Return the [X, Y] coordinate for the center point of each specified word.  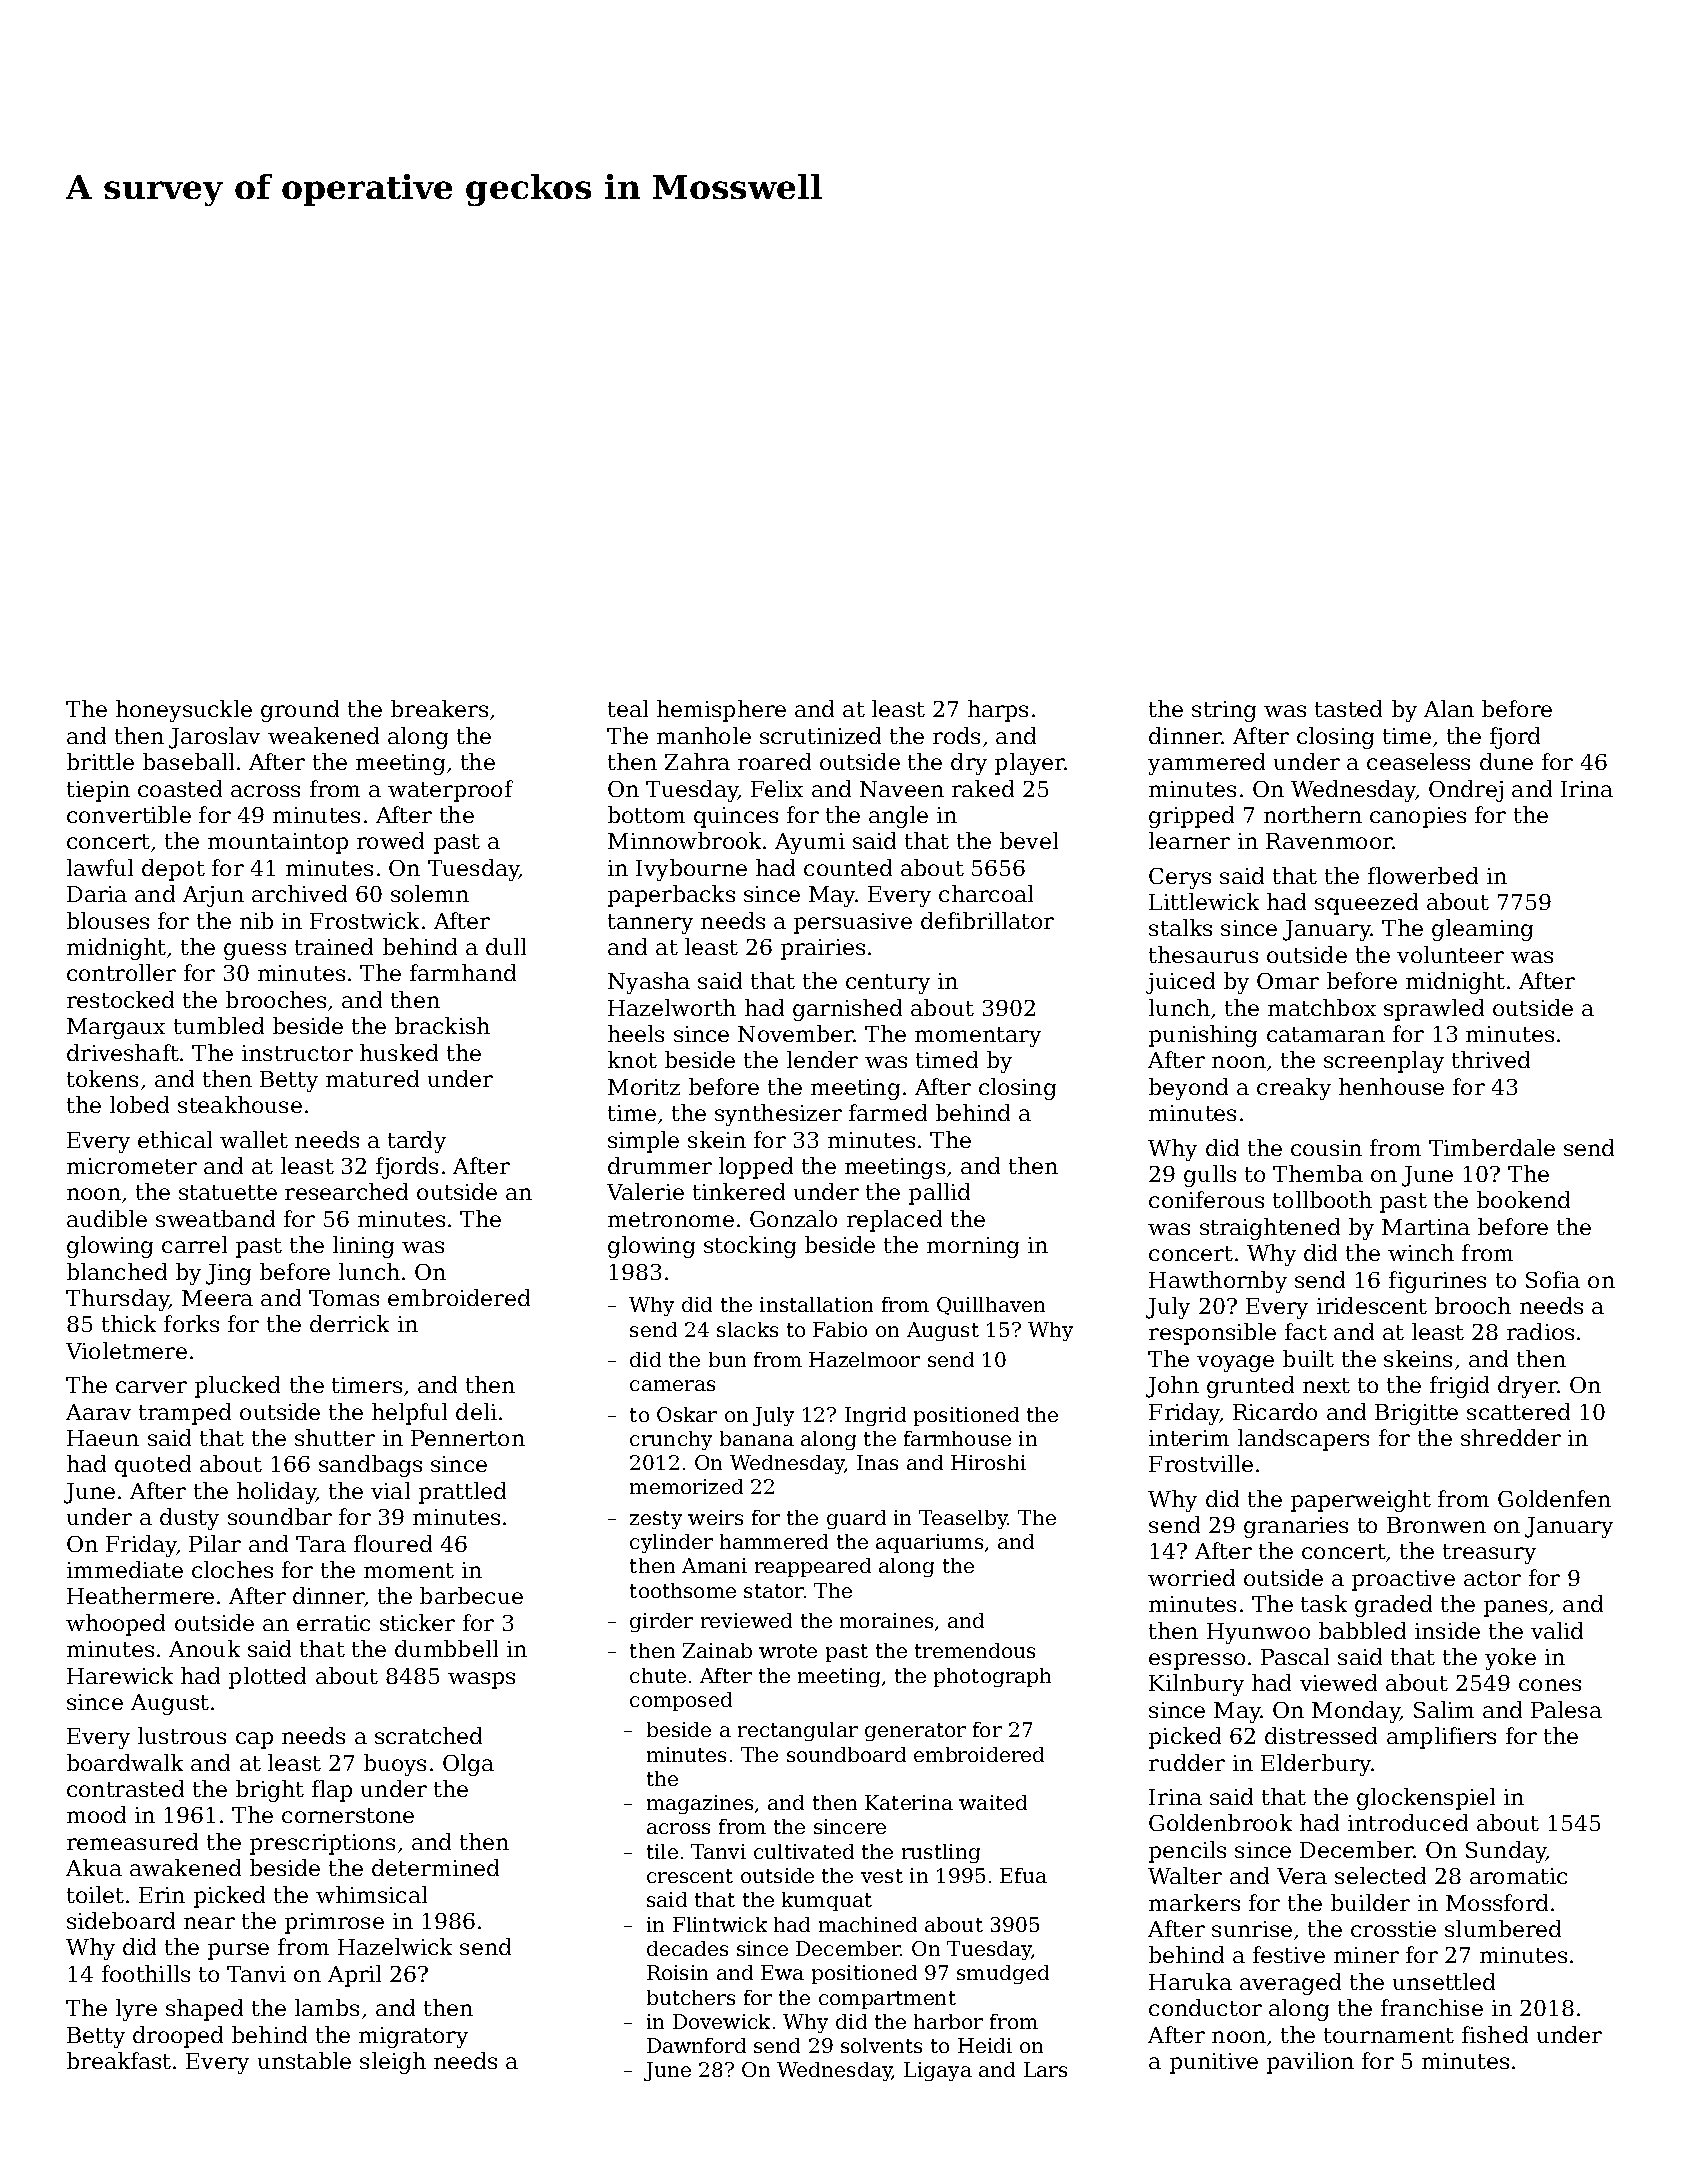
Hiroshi [988, 1462]
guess [255, 951]
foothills [146, 1973]
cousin [1326, 1148]
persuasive [853, 923]
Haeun [103, 1438]
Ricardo [1275, 1411]
